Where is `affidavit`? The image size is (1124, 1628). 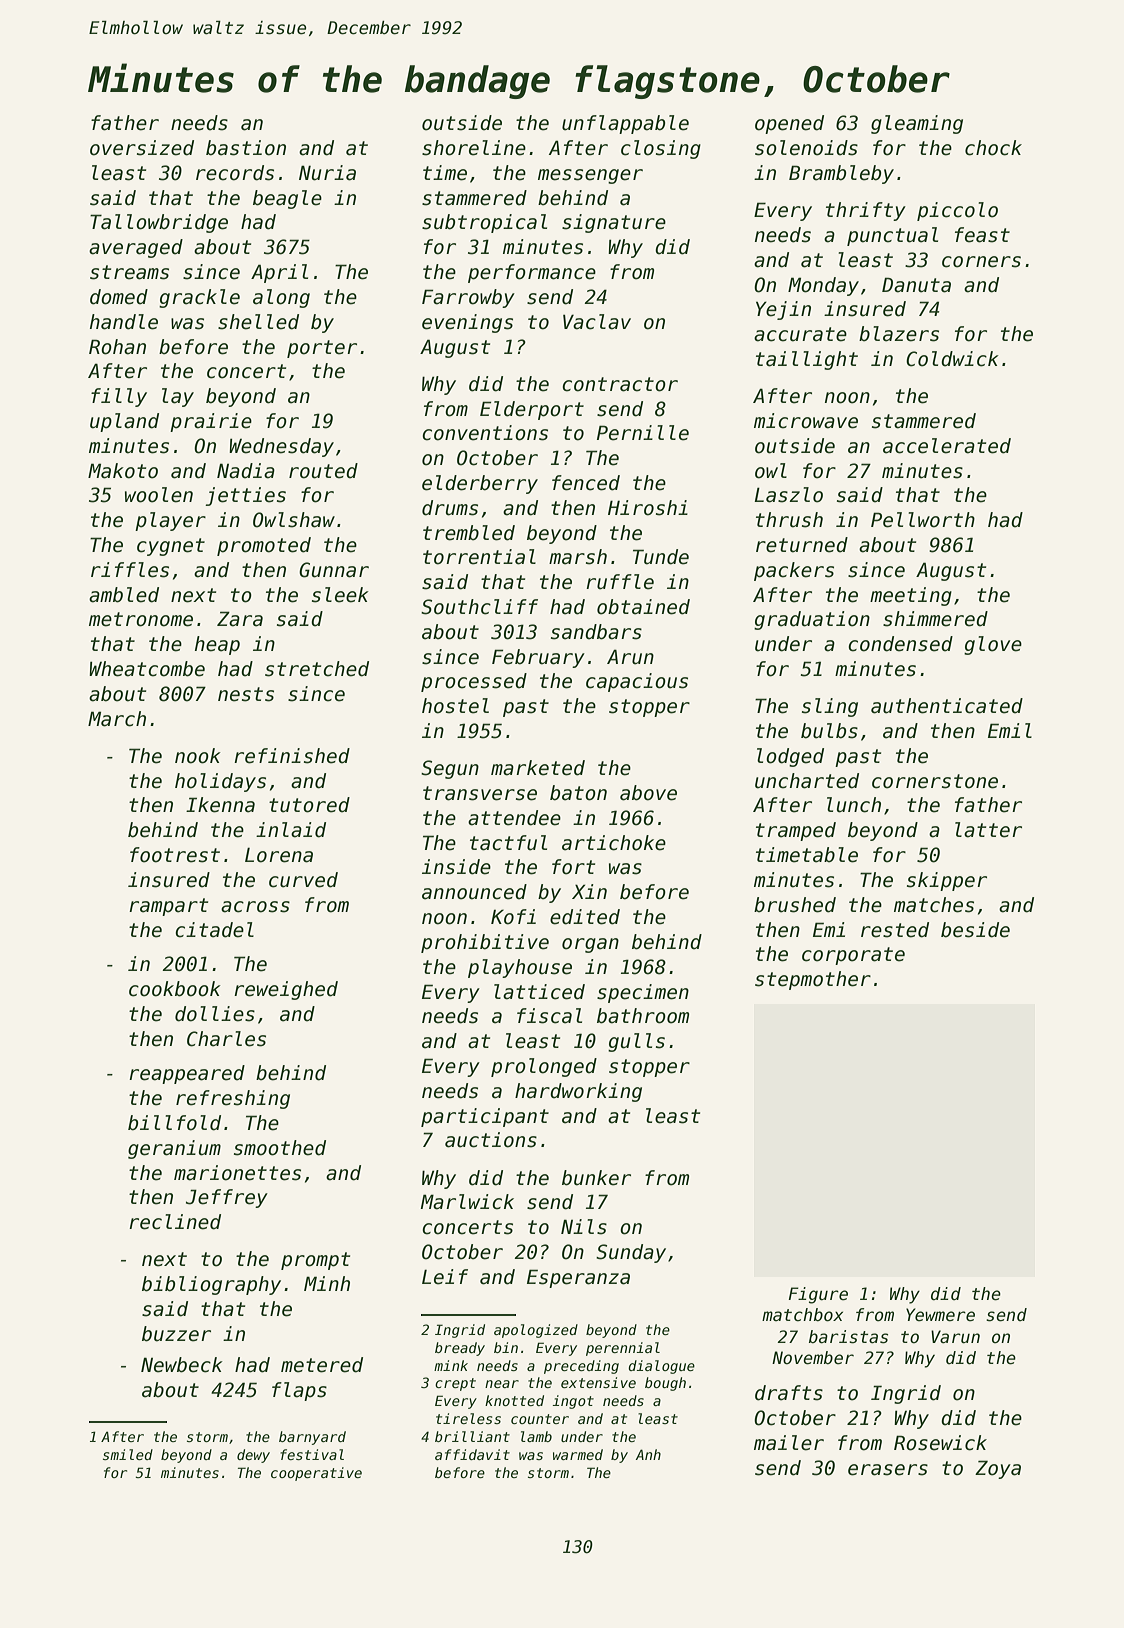 affidavit is located at coordinates (472, 1454).
